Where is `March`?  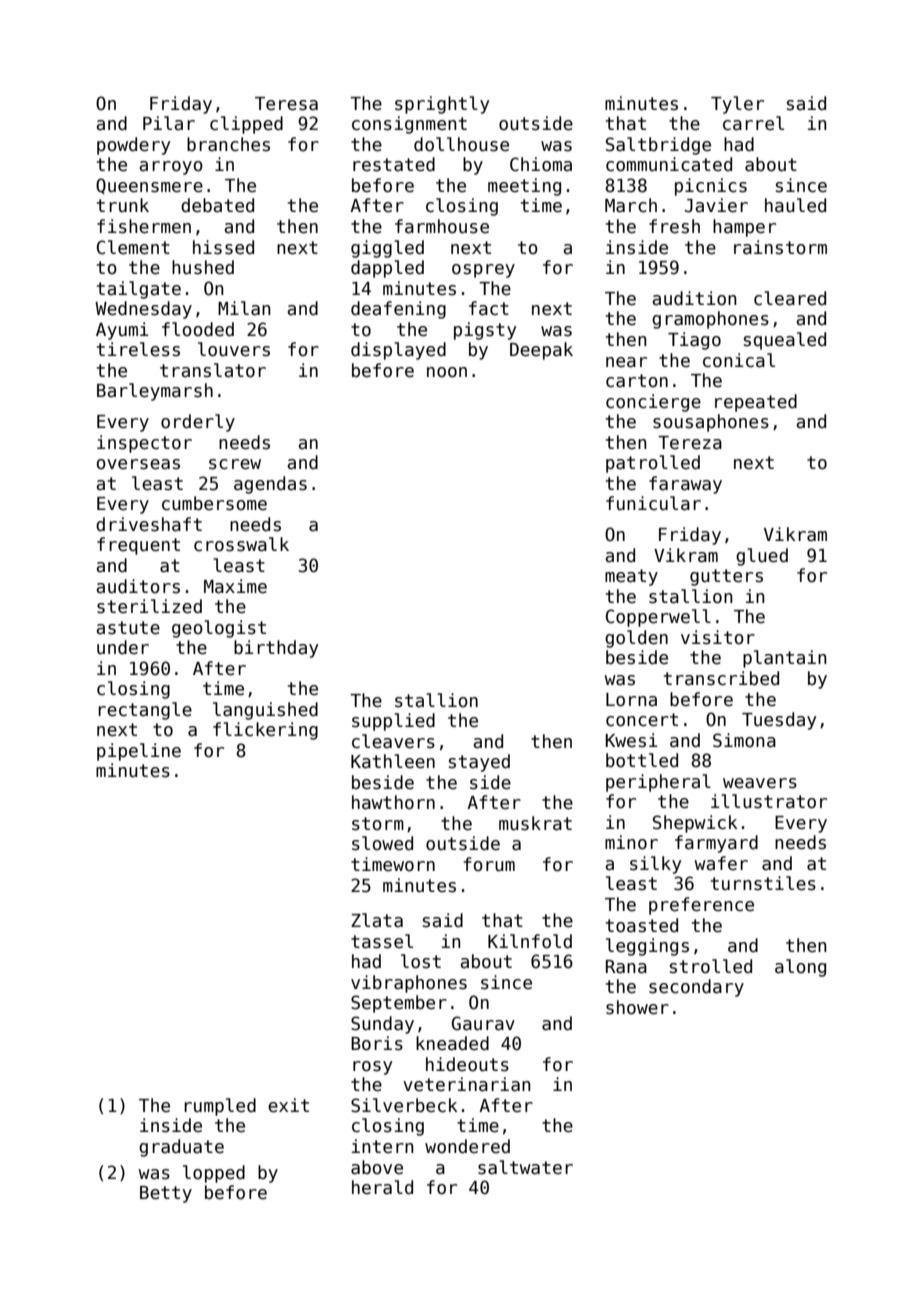
March is located at coordinates (631, 205).
